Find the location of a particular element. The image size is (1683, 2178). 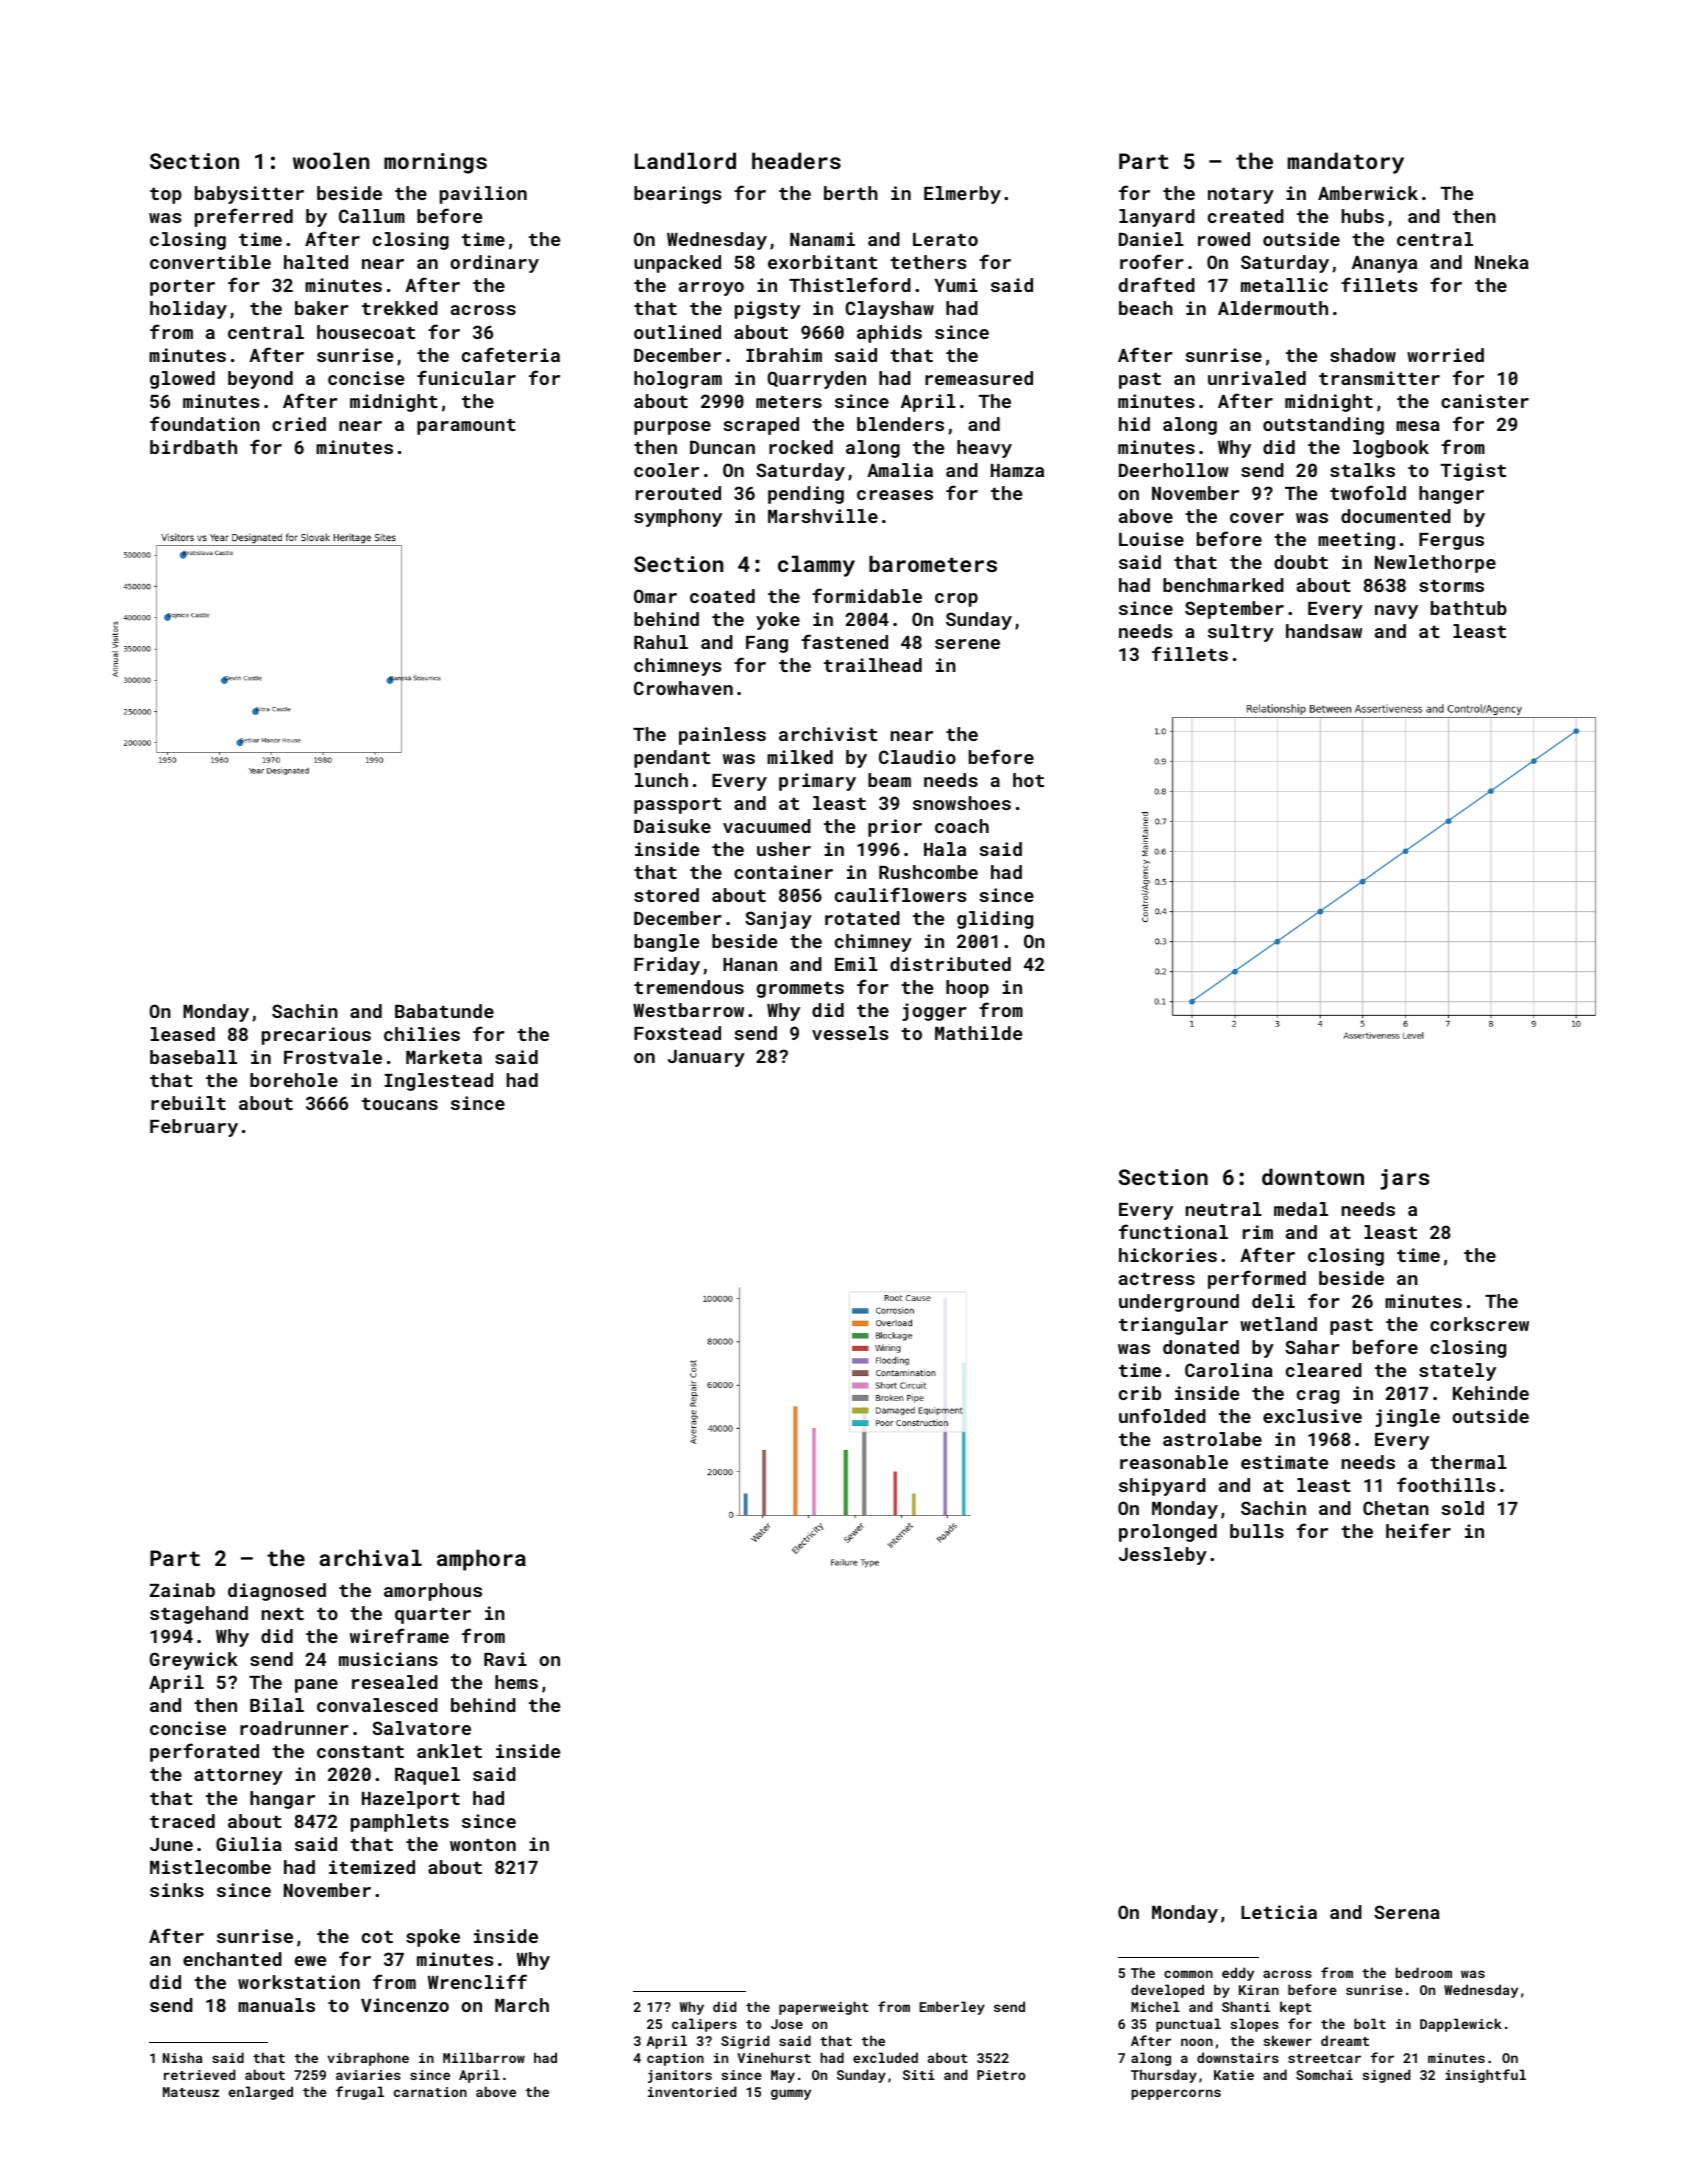

mandatory is located at coordinates (1346, 163).
